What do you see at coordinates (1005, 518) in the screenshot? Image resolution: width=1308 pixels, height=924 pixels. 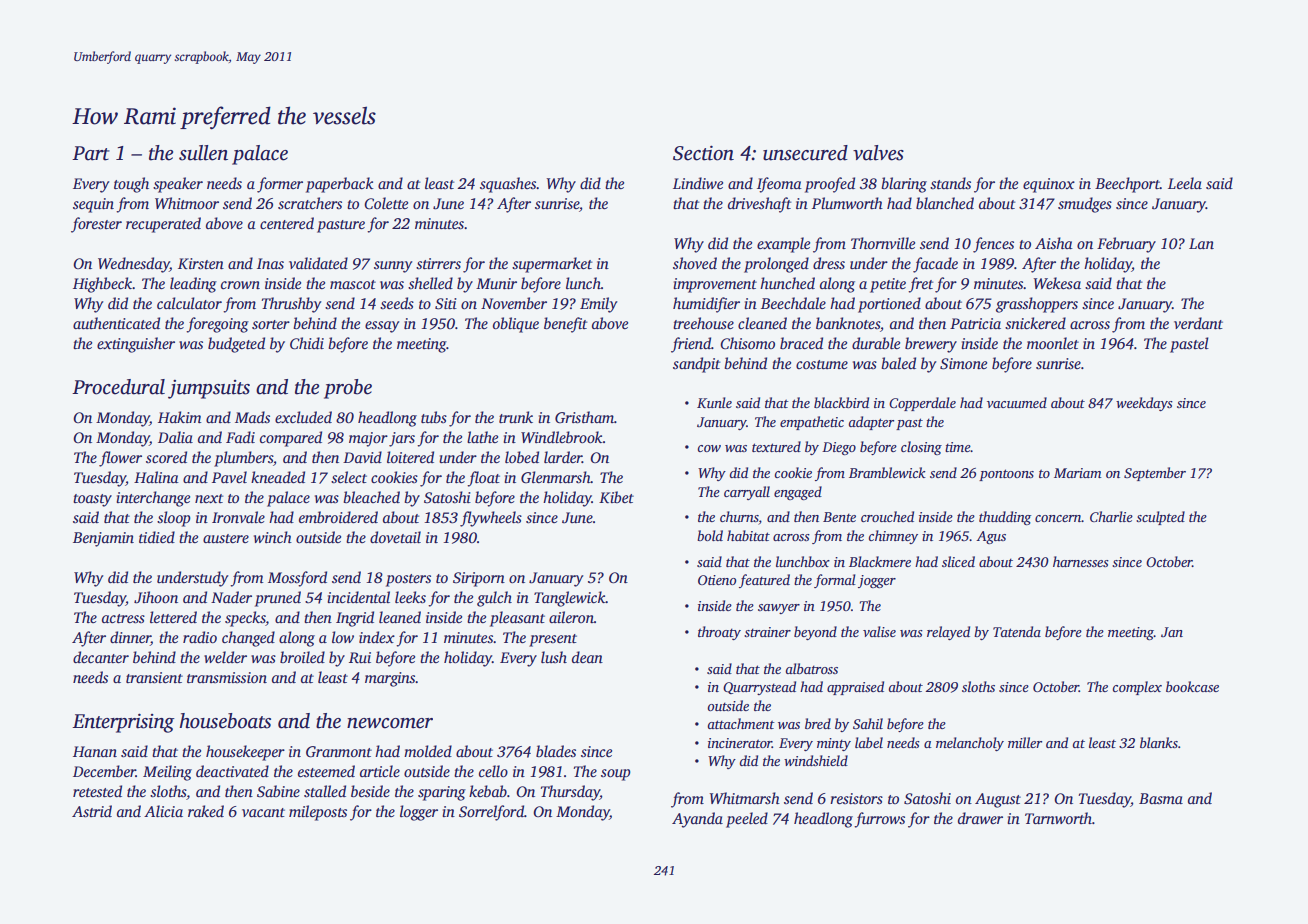 I see `thudding` at bounding box center [1005, 518].
